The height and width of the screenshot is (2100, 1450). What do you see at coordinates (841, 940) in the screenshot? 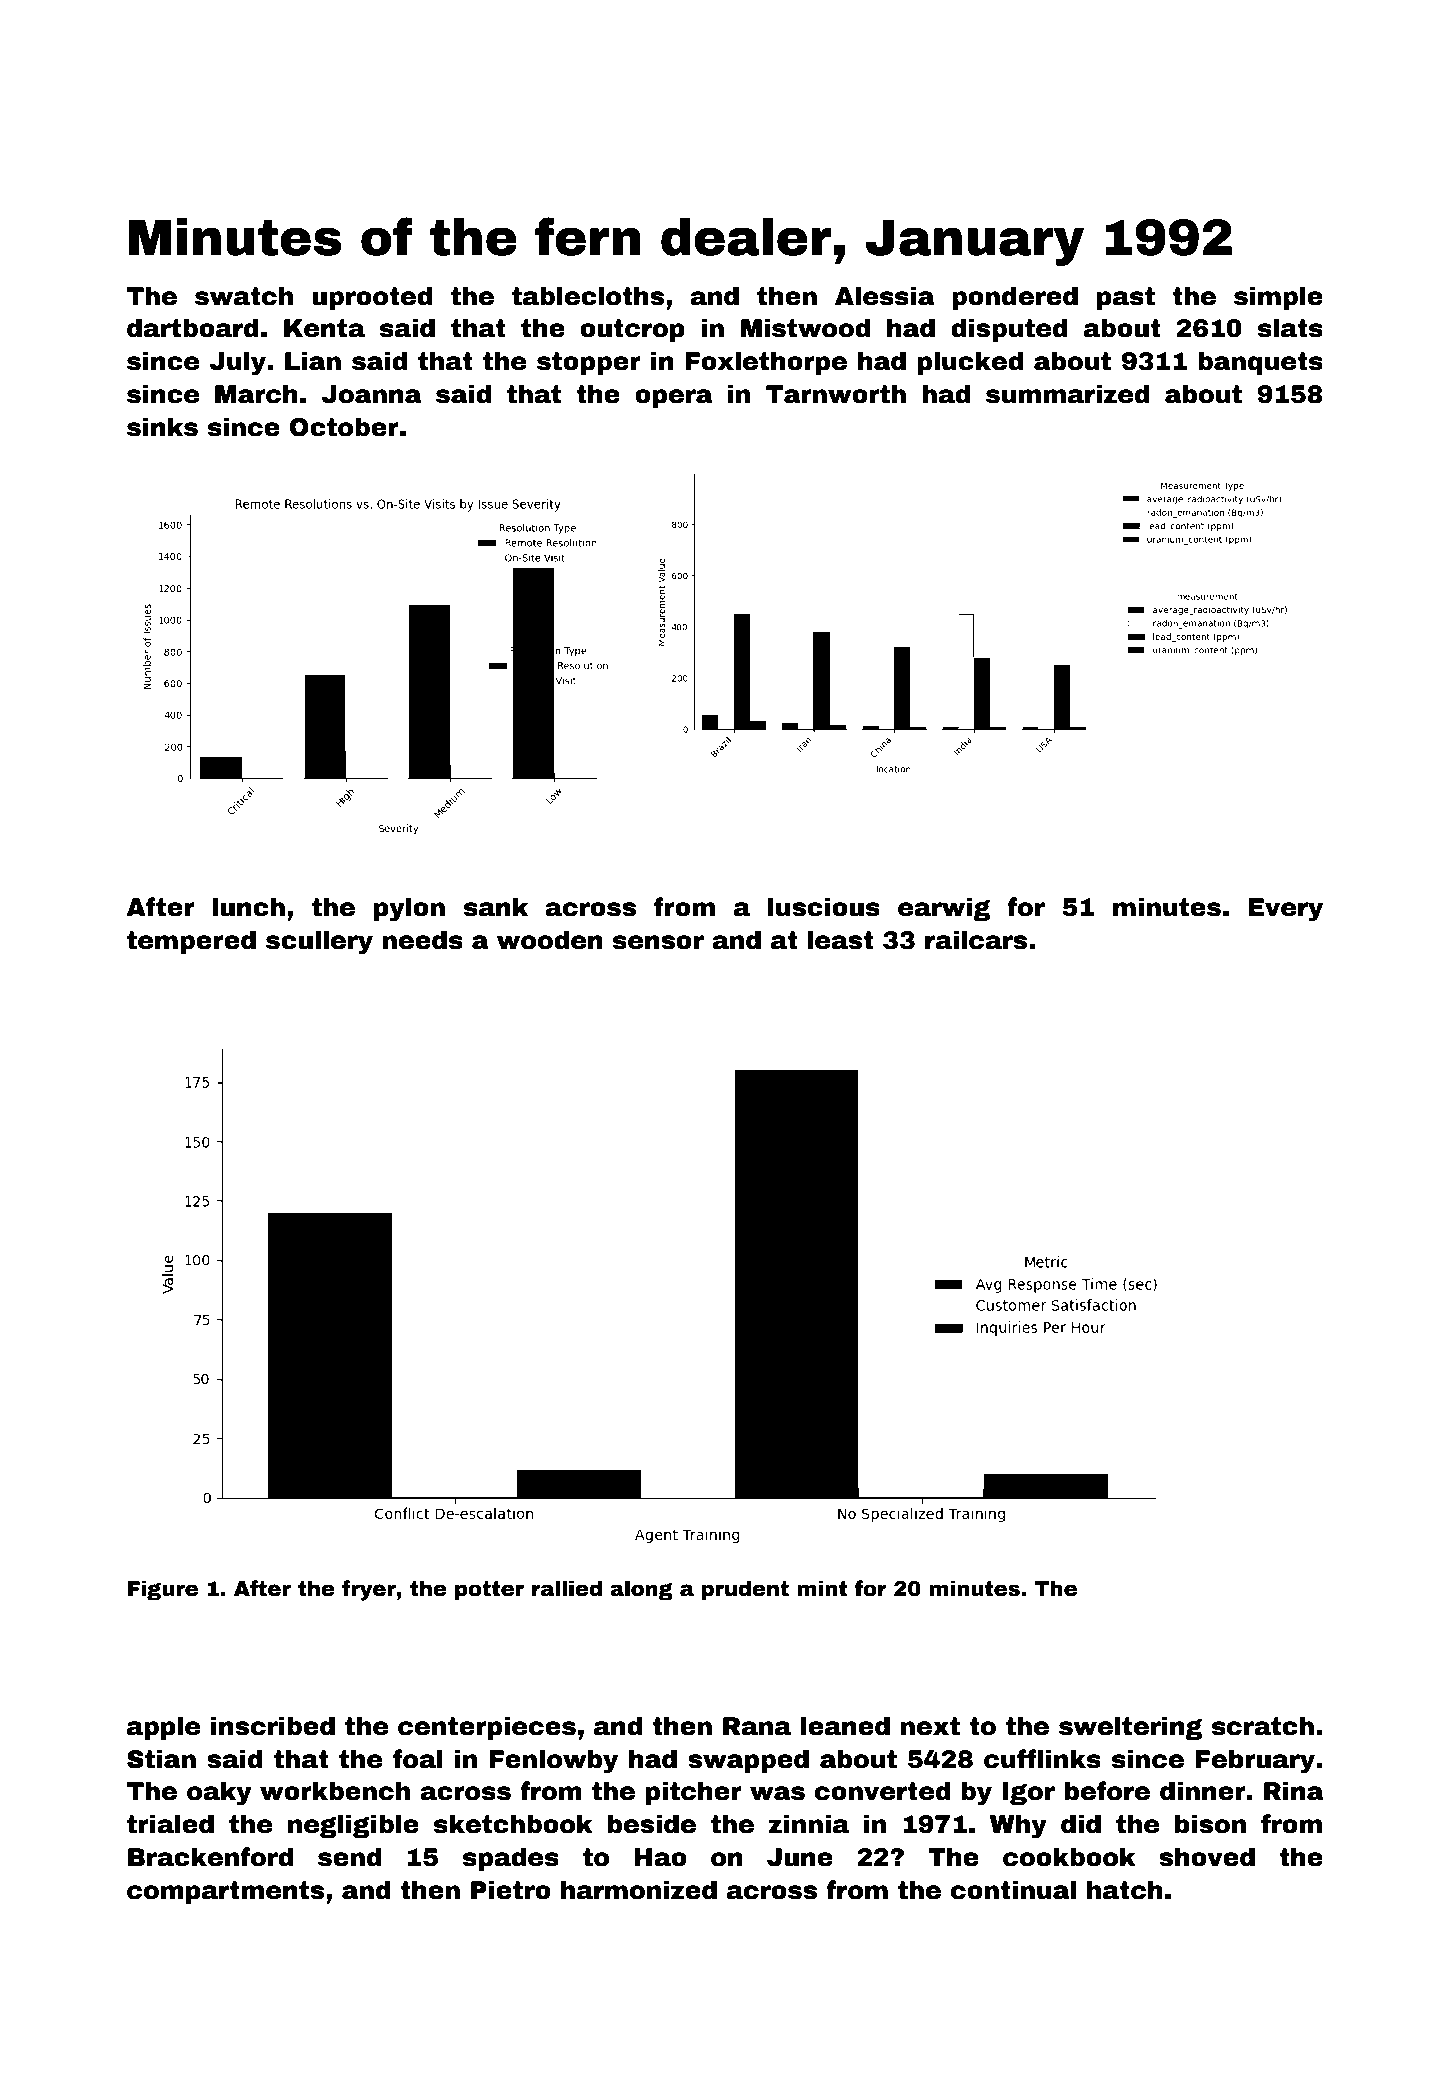
I see `least` at bounding box center [841, 940].
